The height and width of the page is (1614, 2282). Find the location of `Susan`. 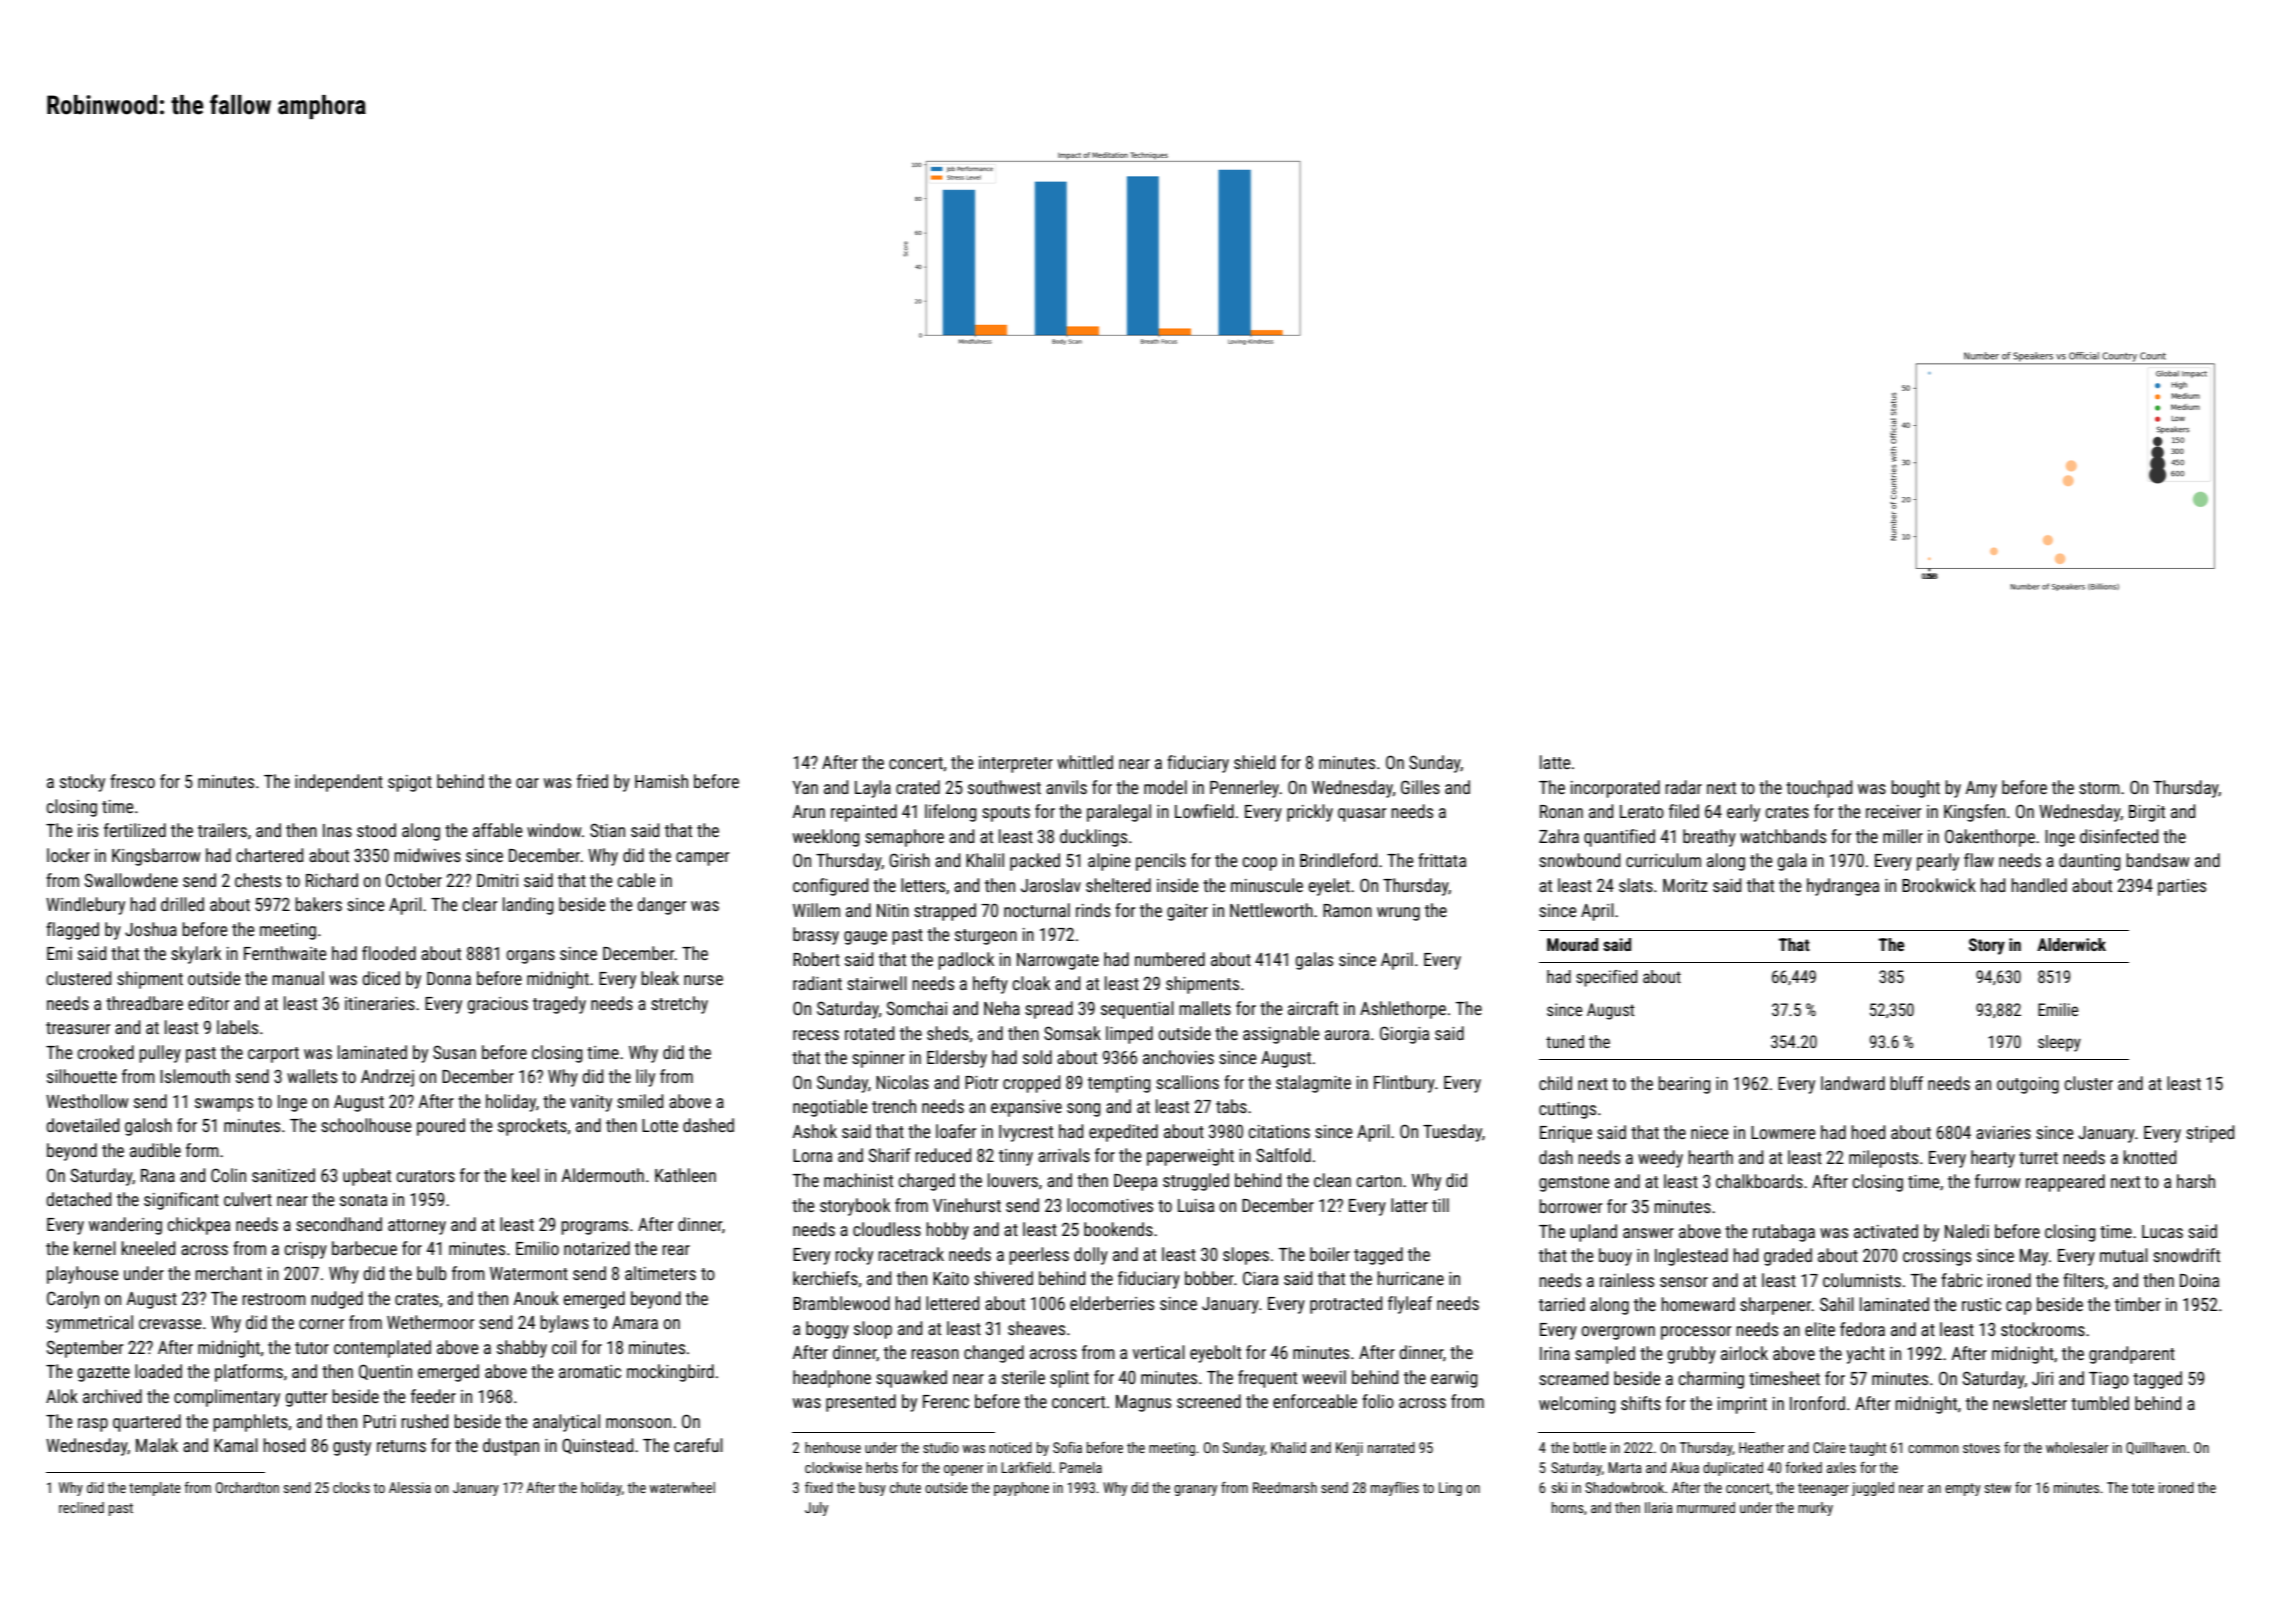

Susan is located at coordinates (454, 1052).
